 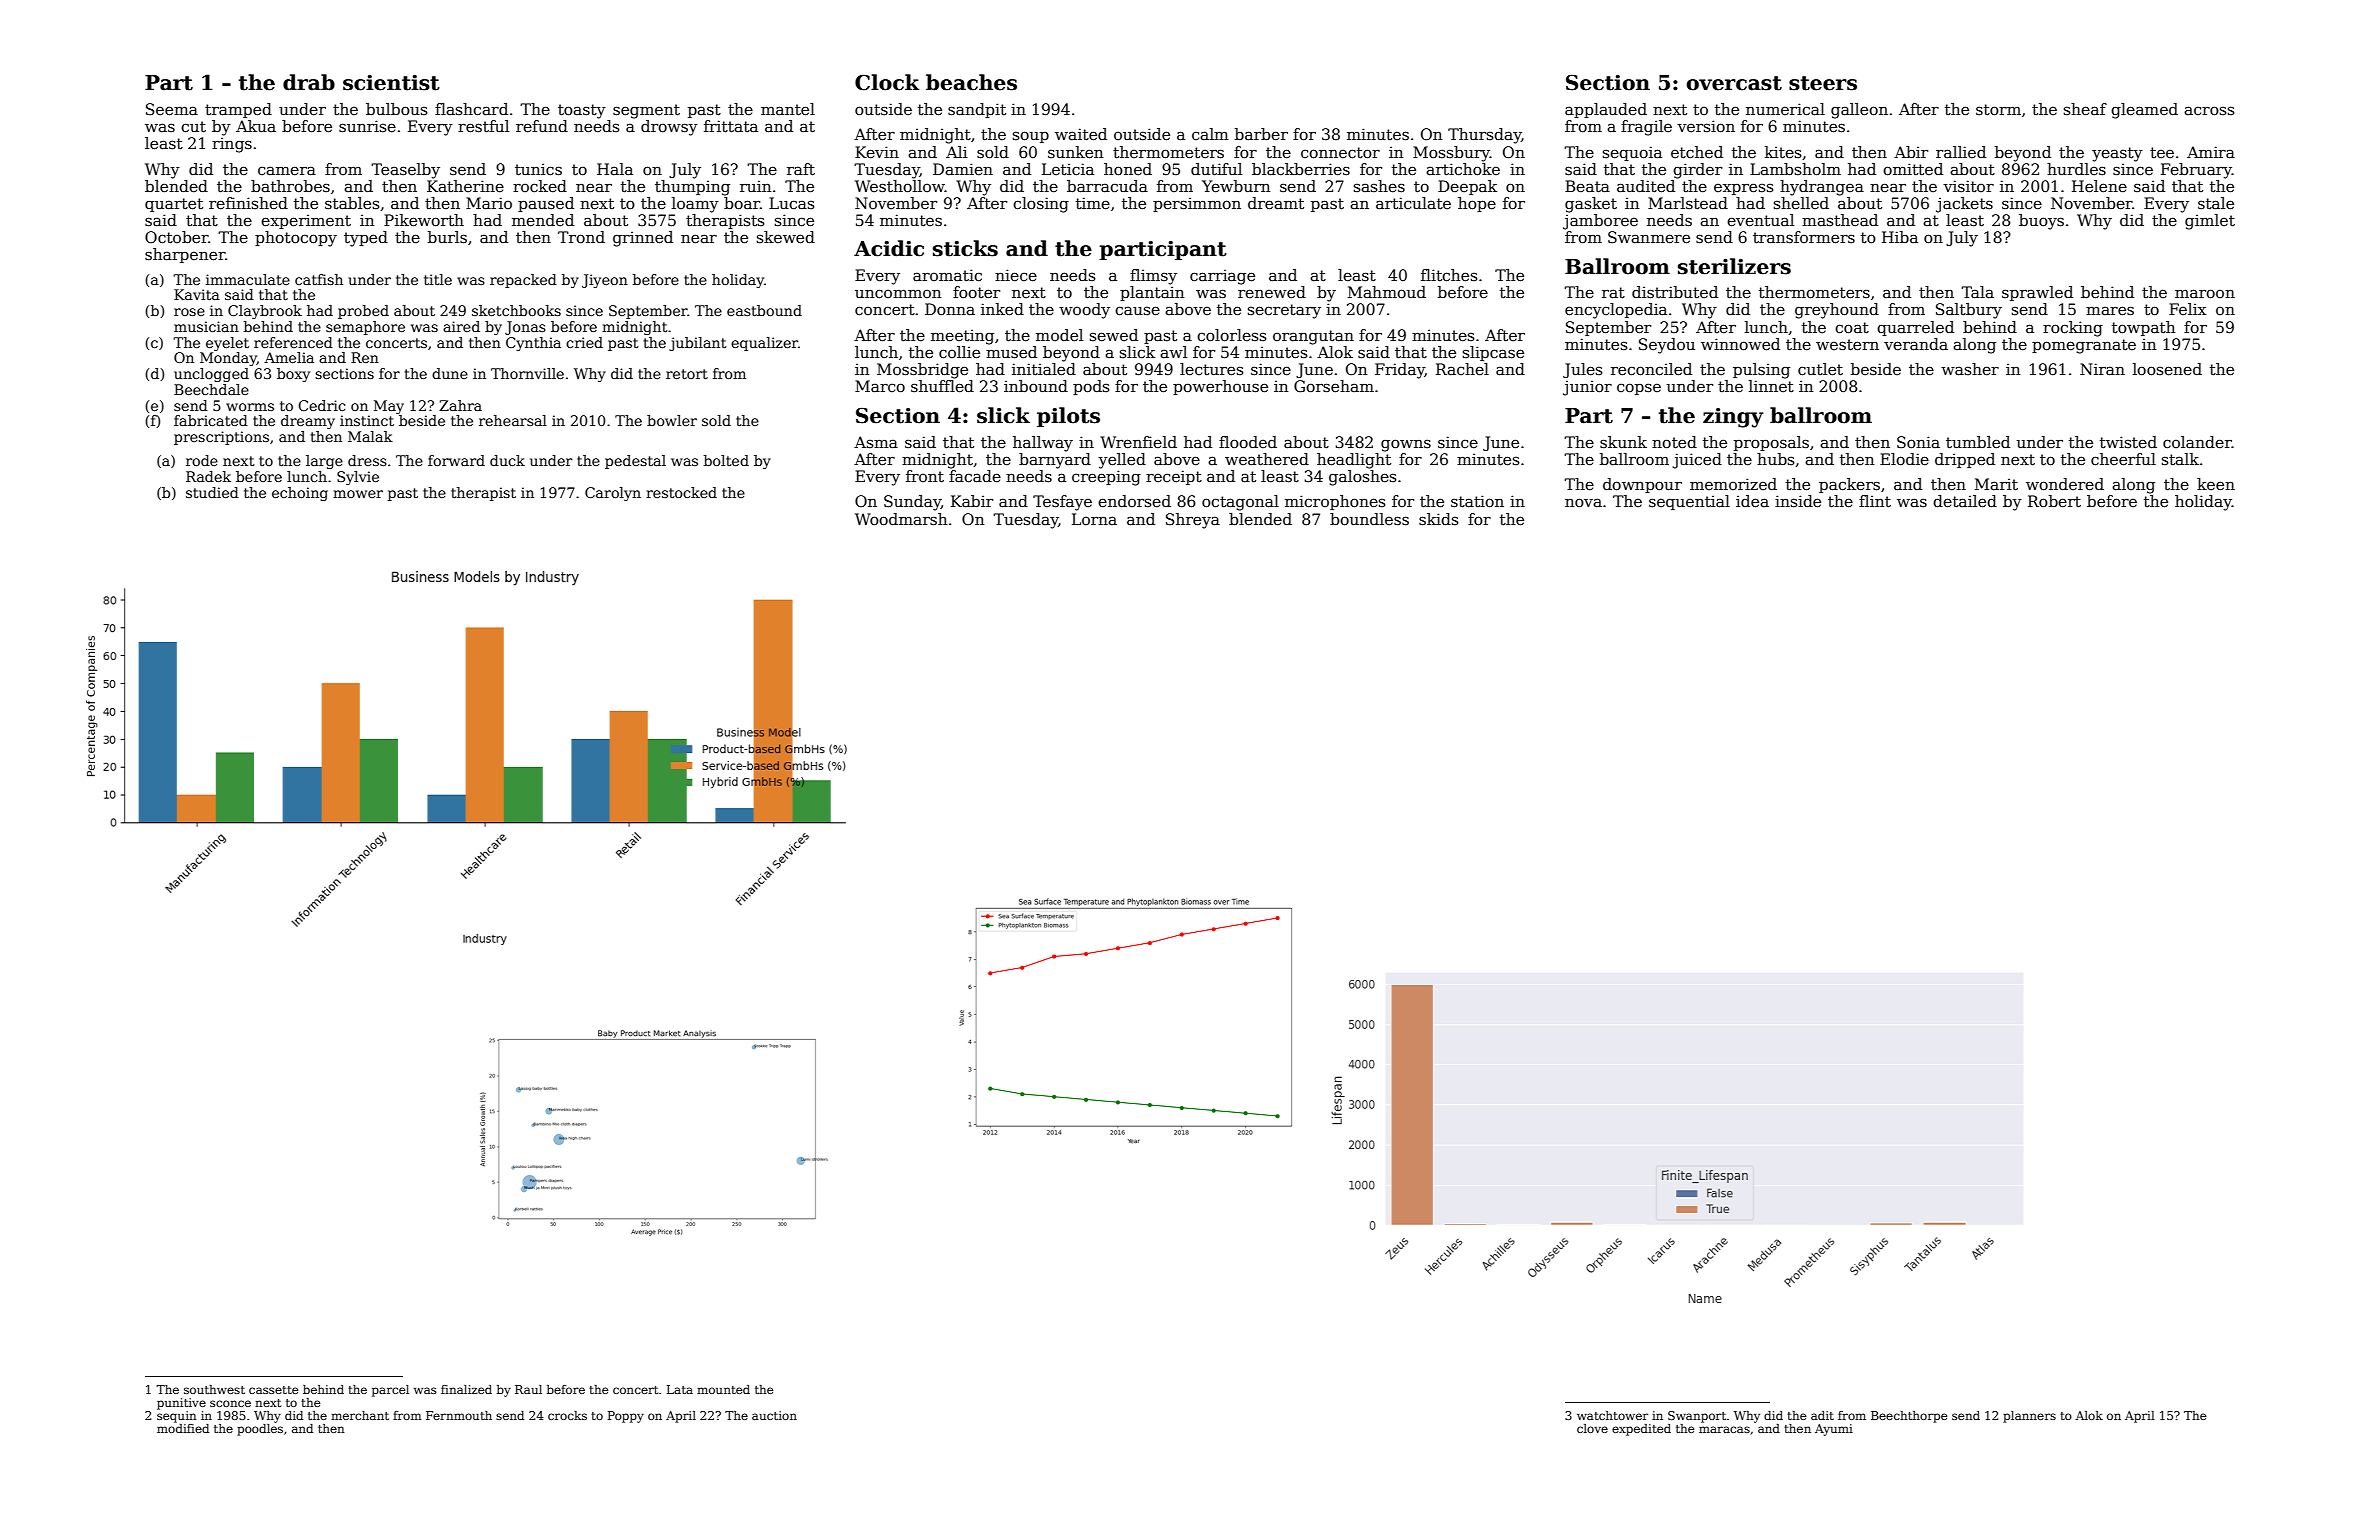 What do you see at coordinates (309, 82) in the document?
I see `drab` at bounding box center [309, 82].
